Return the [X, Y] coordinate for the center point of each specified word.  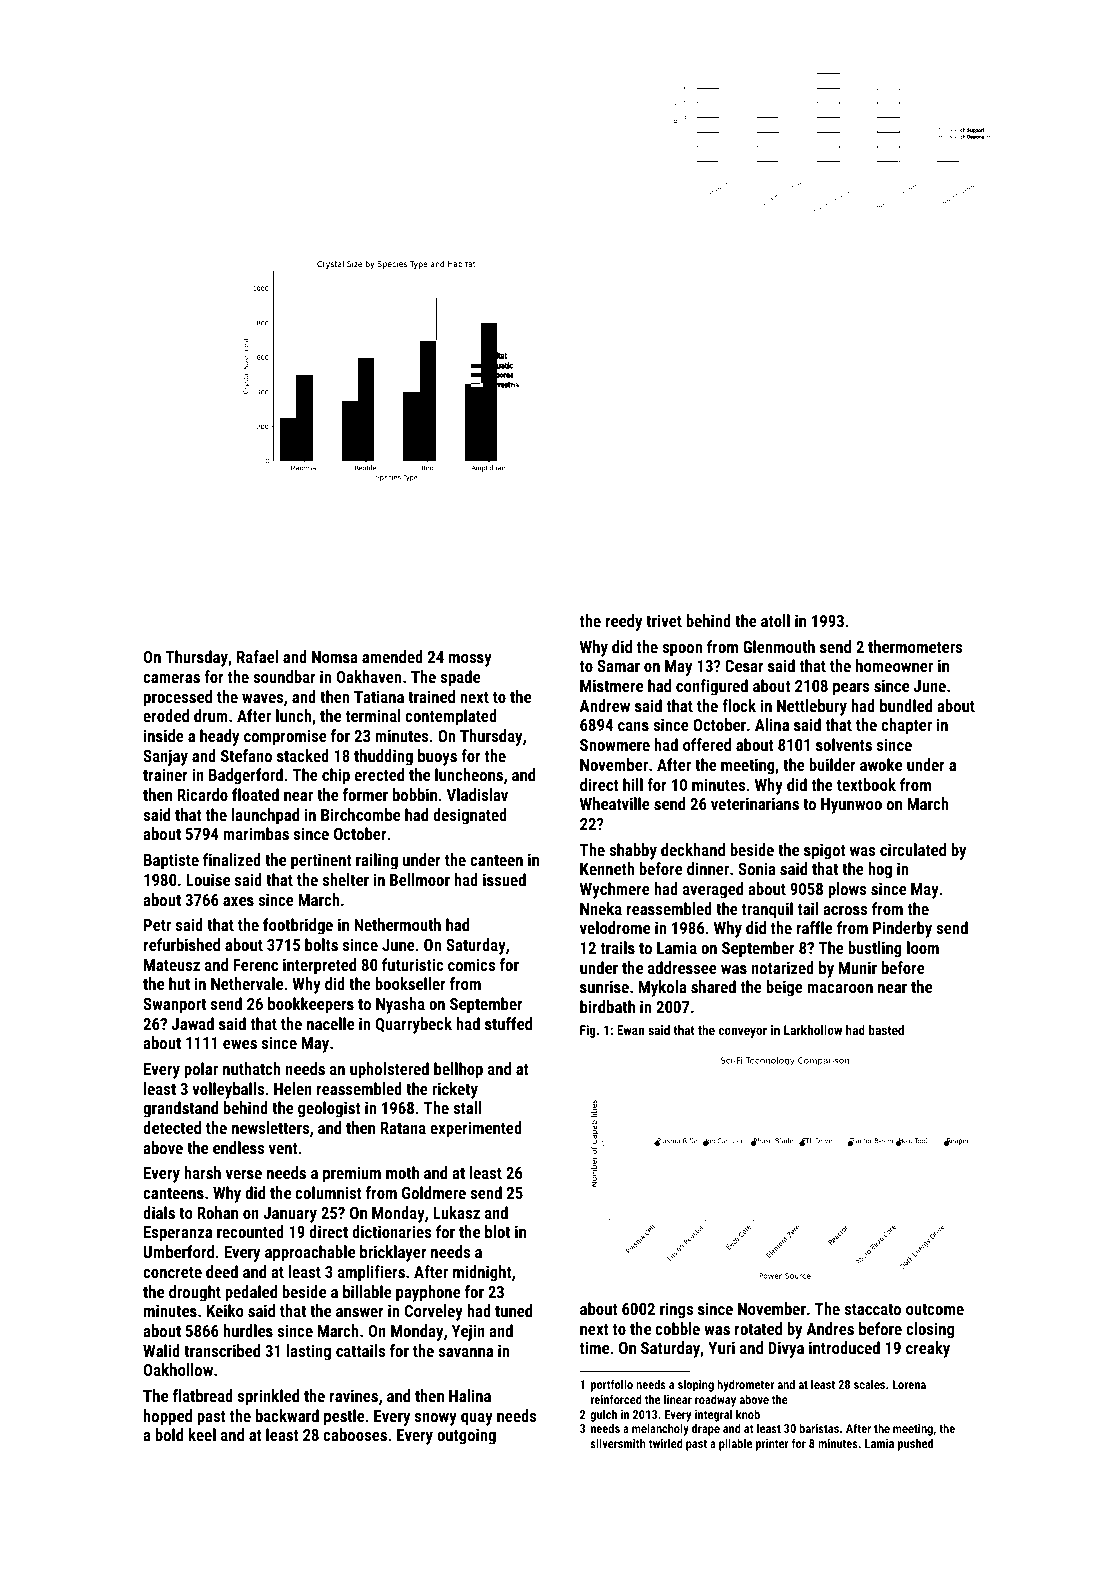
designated [470, 816]
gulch [603, 1415]
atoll [775, 620]
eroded [166, 715]
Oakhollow [178, 1369]
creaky [928, 1349]
